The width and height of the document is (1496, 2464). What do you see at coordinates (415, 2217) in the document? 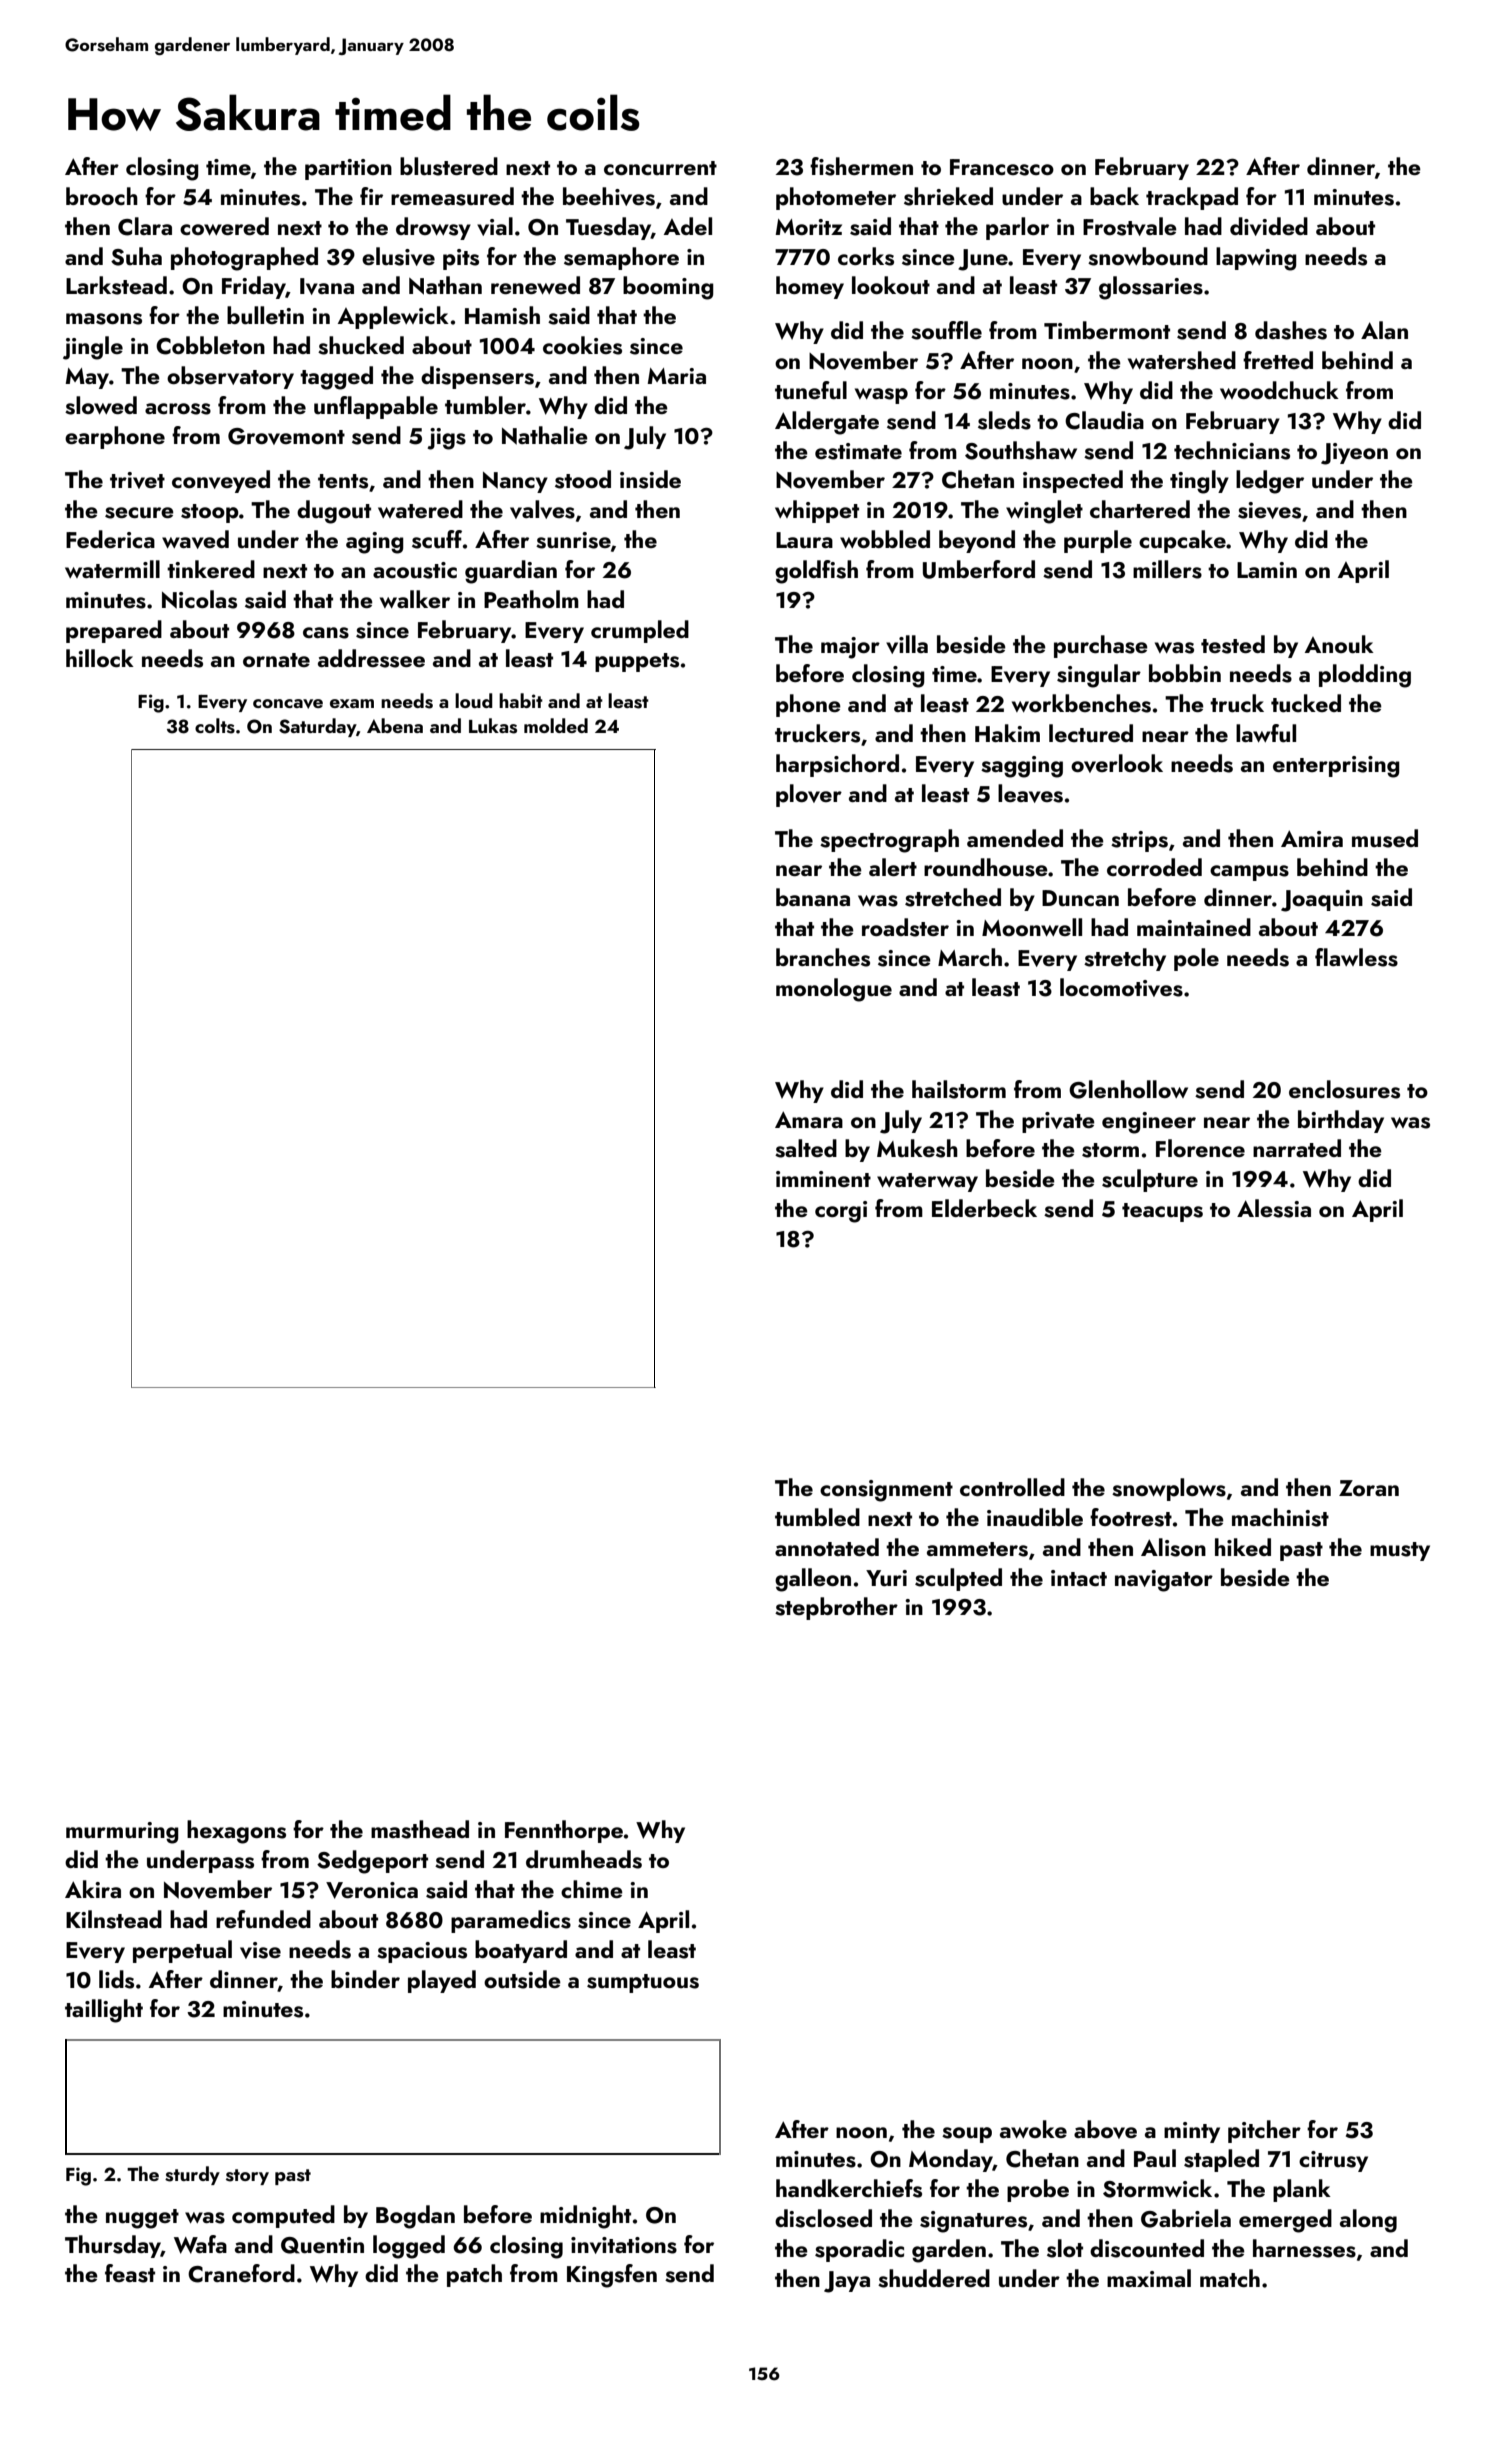
I see `Bogdan` at bounding box center [415, 2217].
